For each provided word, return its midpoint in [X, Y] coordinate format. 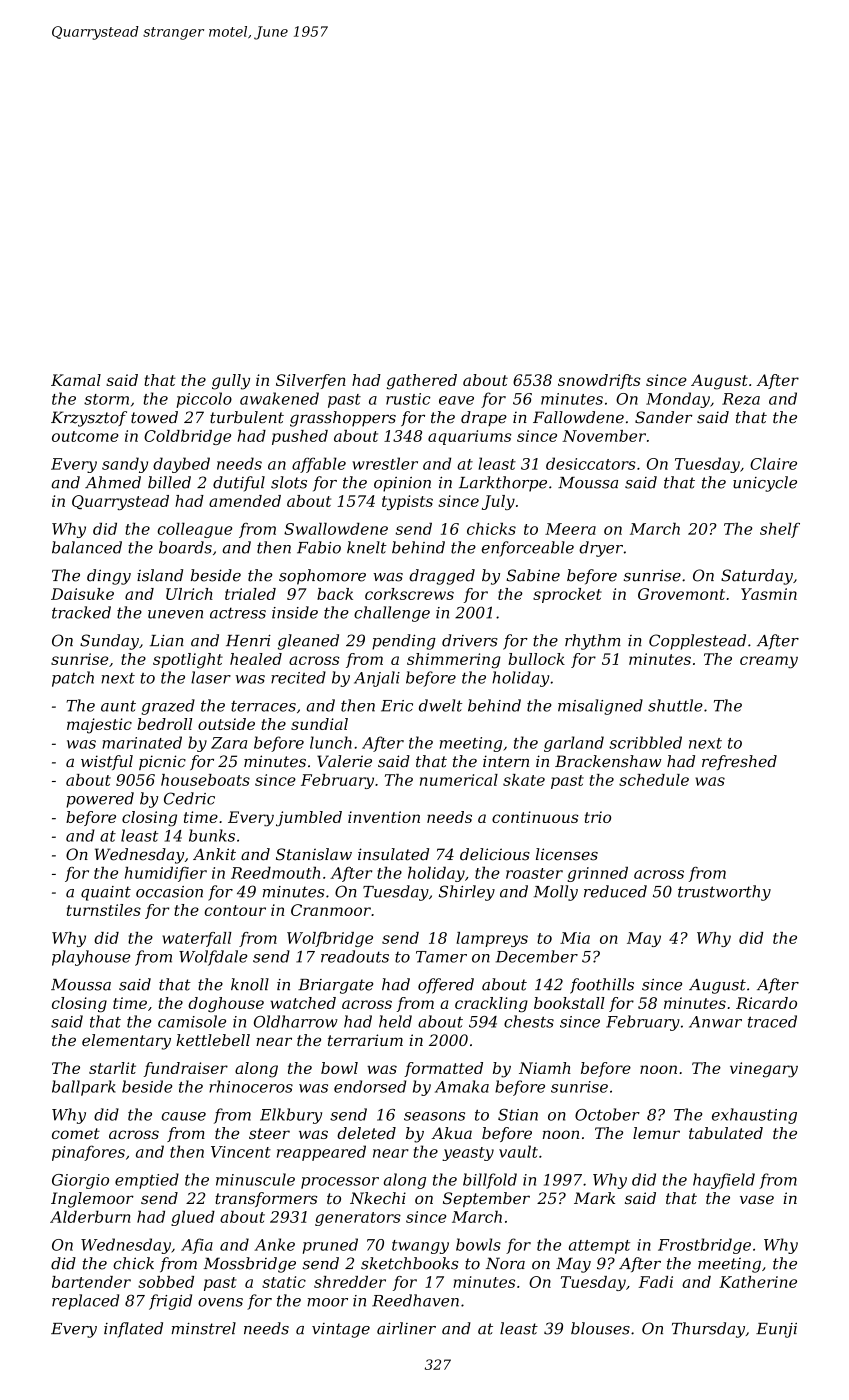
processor [340, 1183]
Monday [678, 400]
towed [154, 417]
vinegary [764, 1070]
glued [193, 1218]
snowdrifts [599, 381]
